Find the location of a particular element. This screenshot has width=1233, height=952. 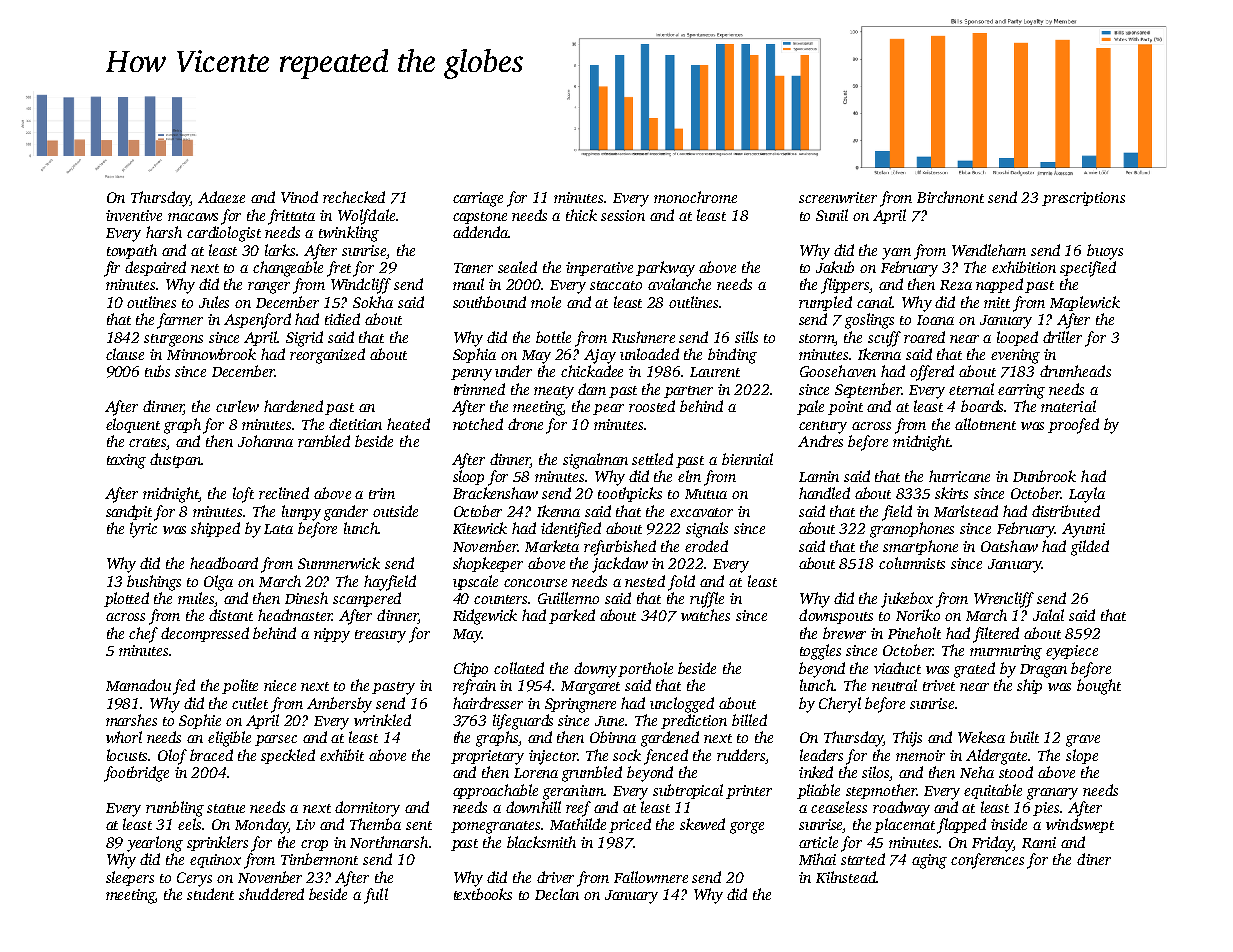

fir is located at coordinates (112, 269).
